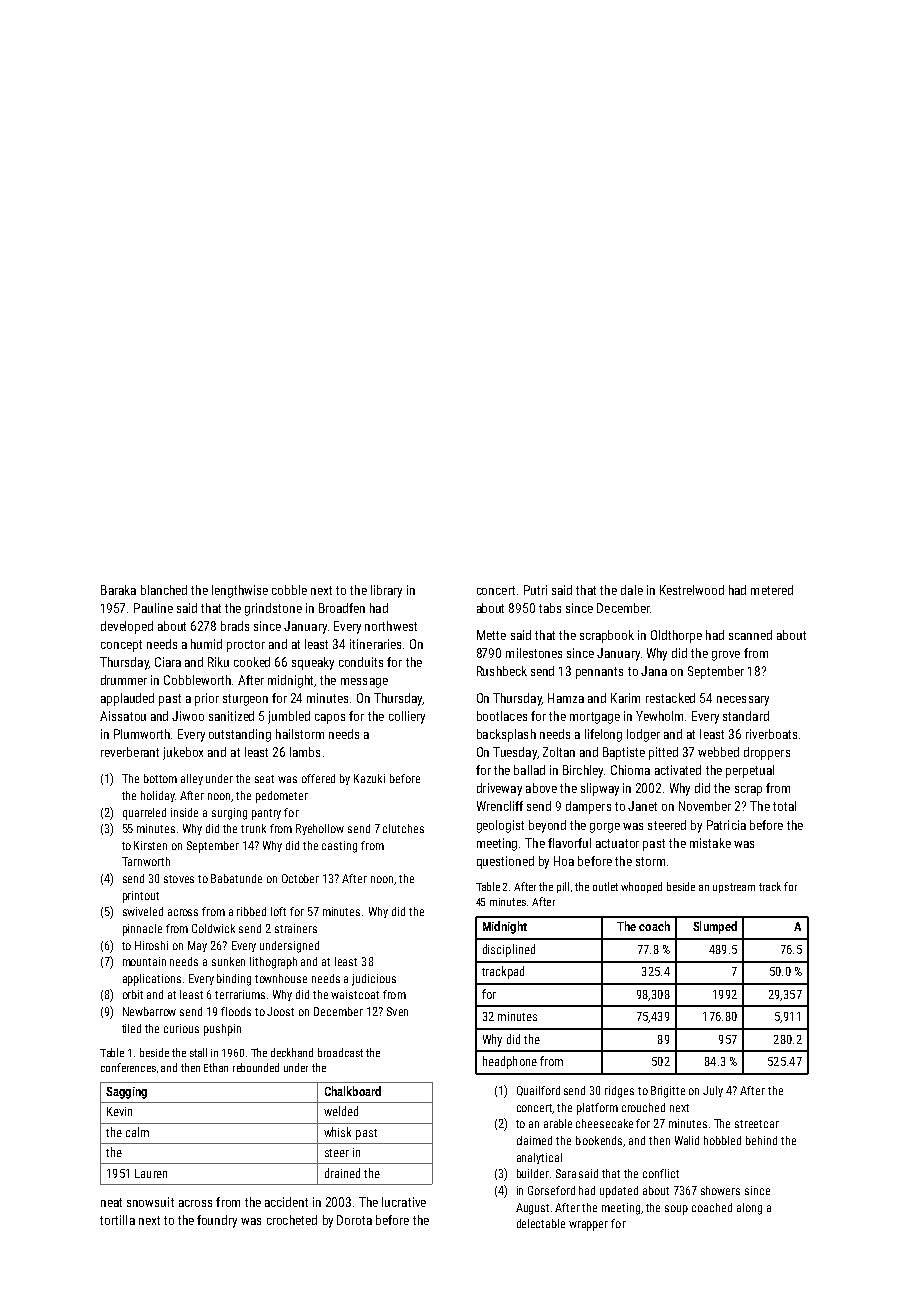 The image size is (908, 1316). I want to click on Aissatou, so click(123, 716).
